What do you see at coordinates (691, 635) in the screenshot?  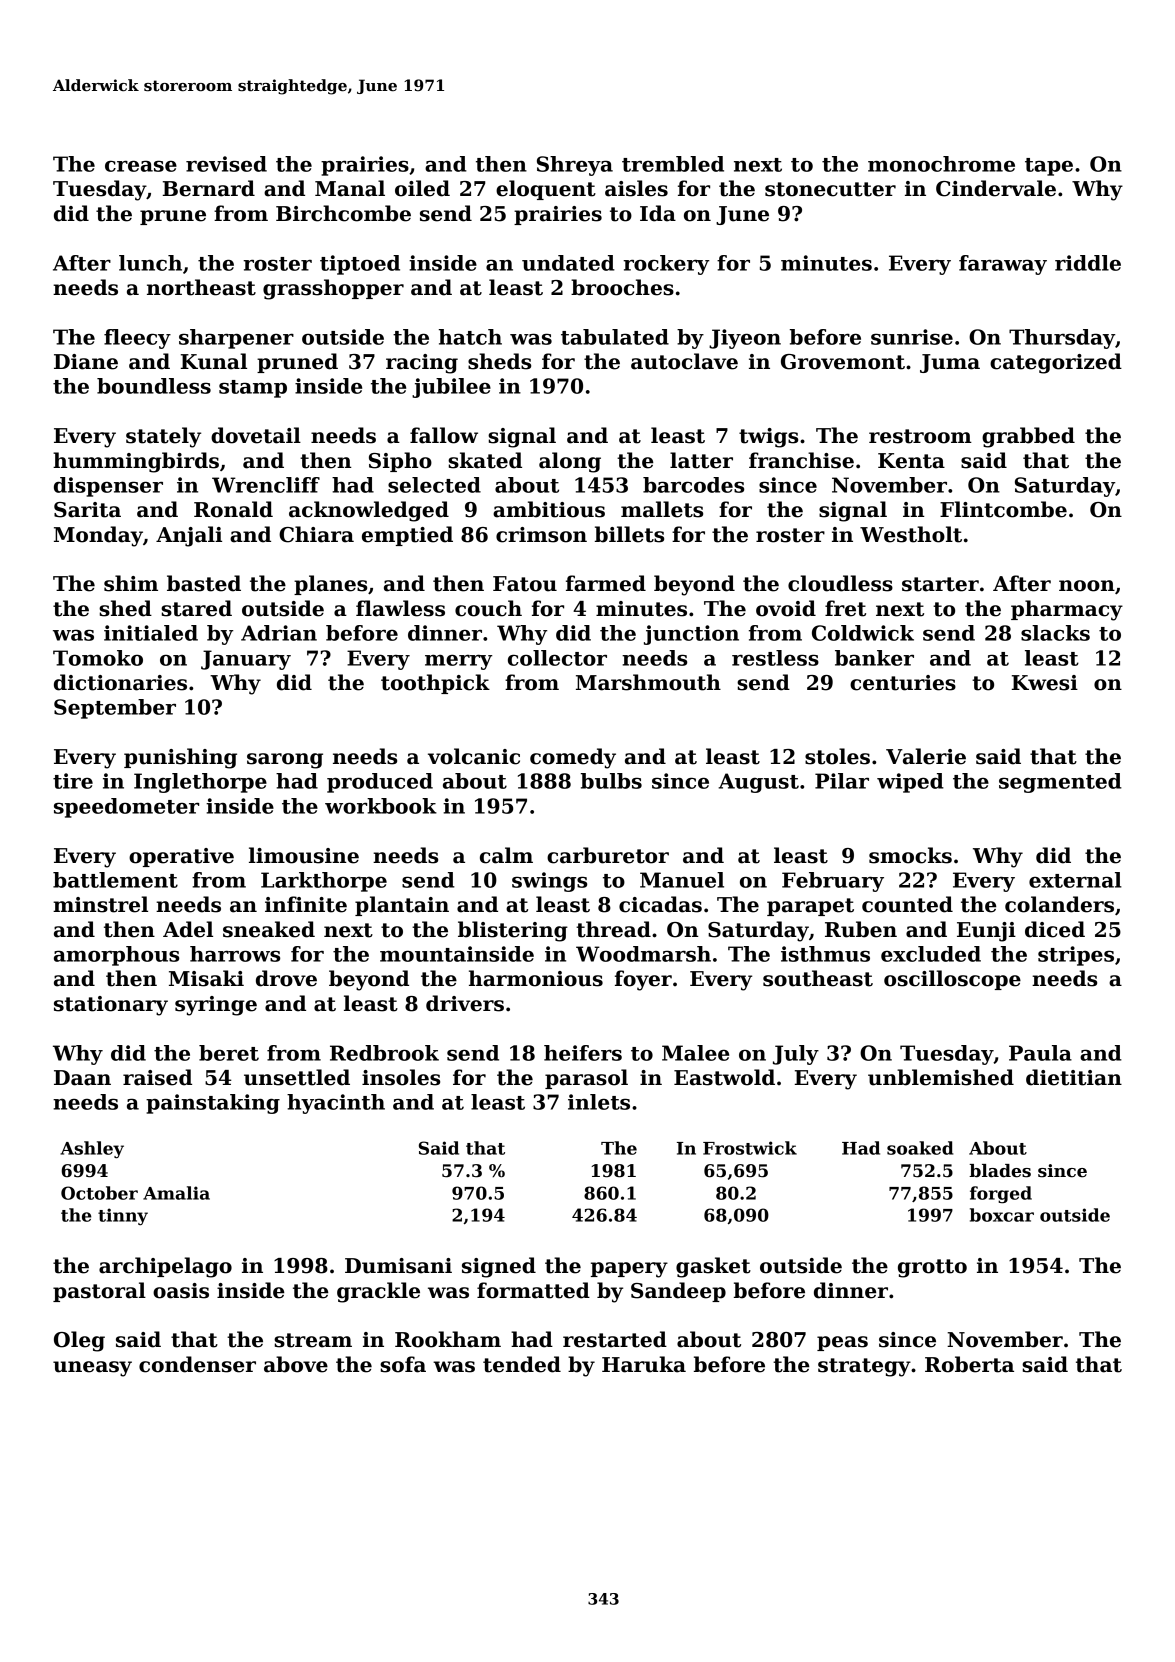 I see `junction` at bounding box center [691, 635].
